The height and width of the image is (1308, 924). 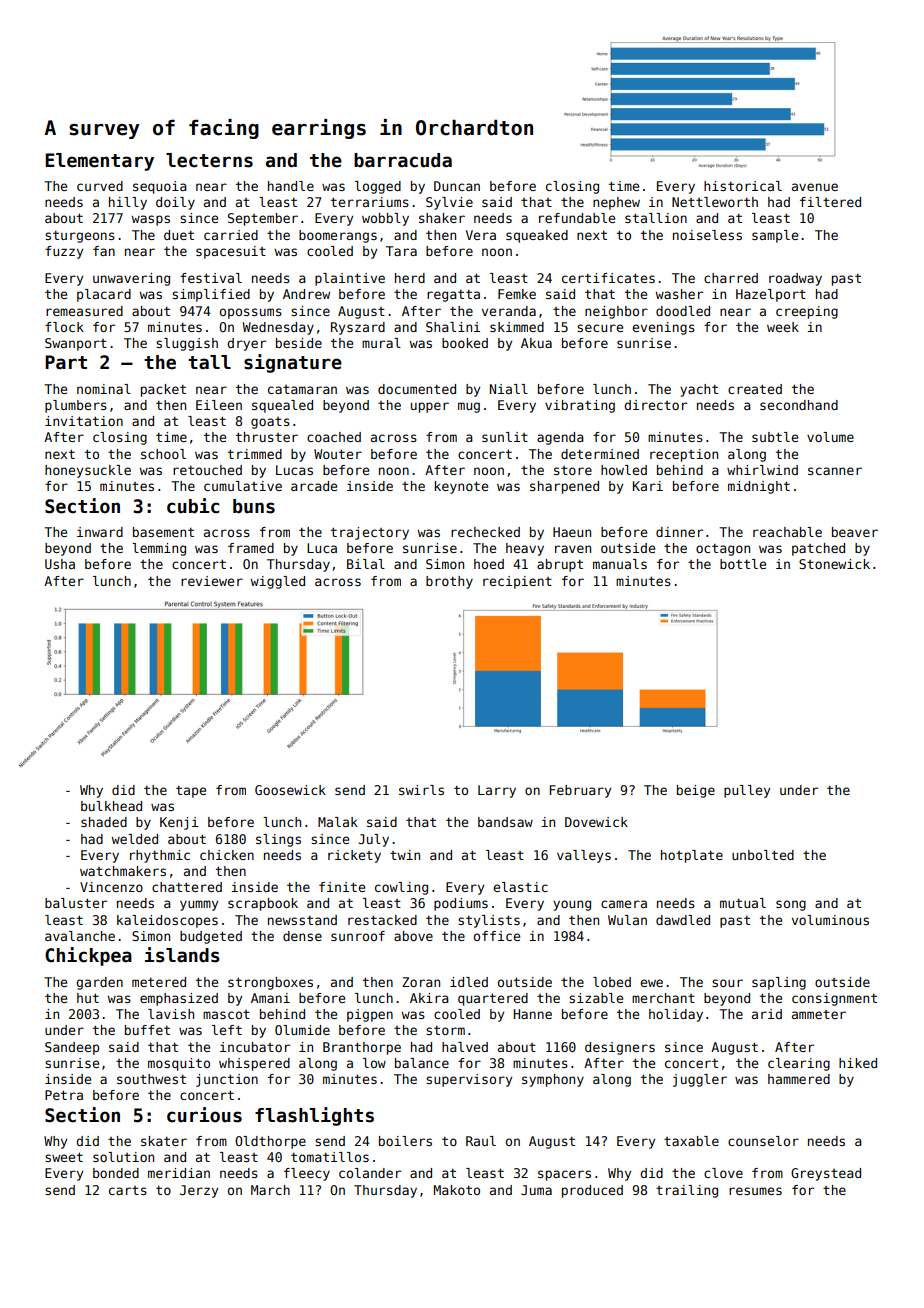 What do you see at coordinates (453, 327) in the image?
I see `Shalini` at bounding box center [453, 327].
